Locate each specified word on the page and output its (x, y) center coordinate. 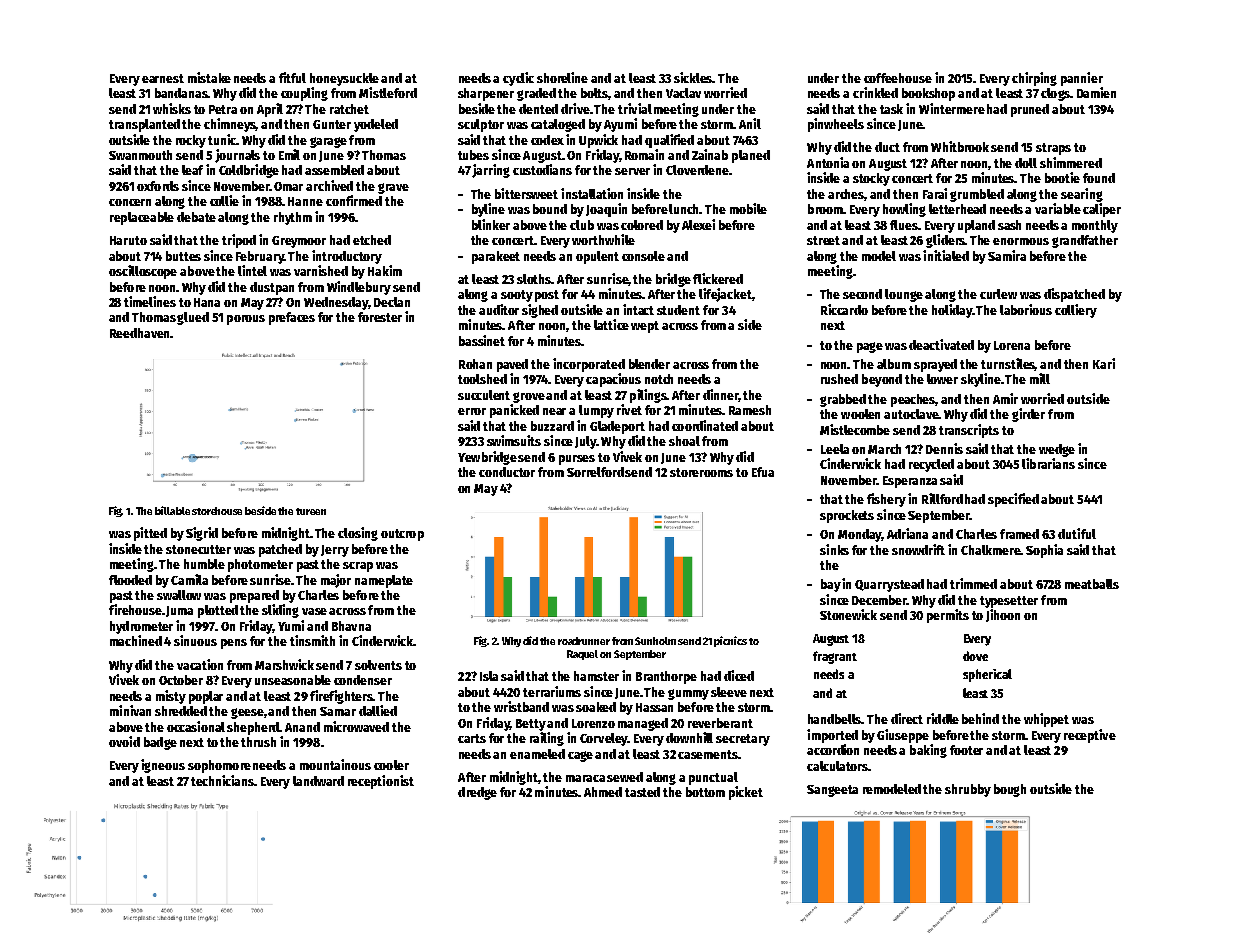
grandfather (1085, 241)
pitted (150, 534)
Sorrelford (595, 472)
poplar (206, 697)
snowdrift (918, 549)
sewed (625, 777)
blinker (491, 224)
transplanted (144, 125)
